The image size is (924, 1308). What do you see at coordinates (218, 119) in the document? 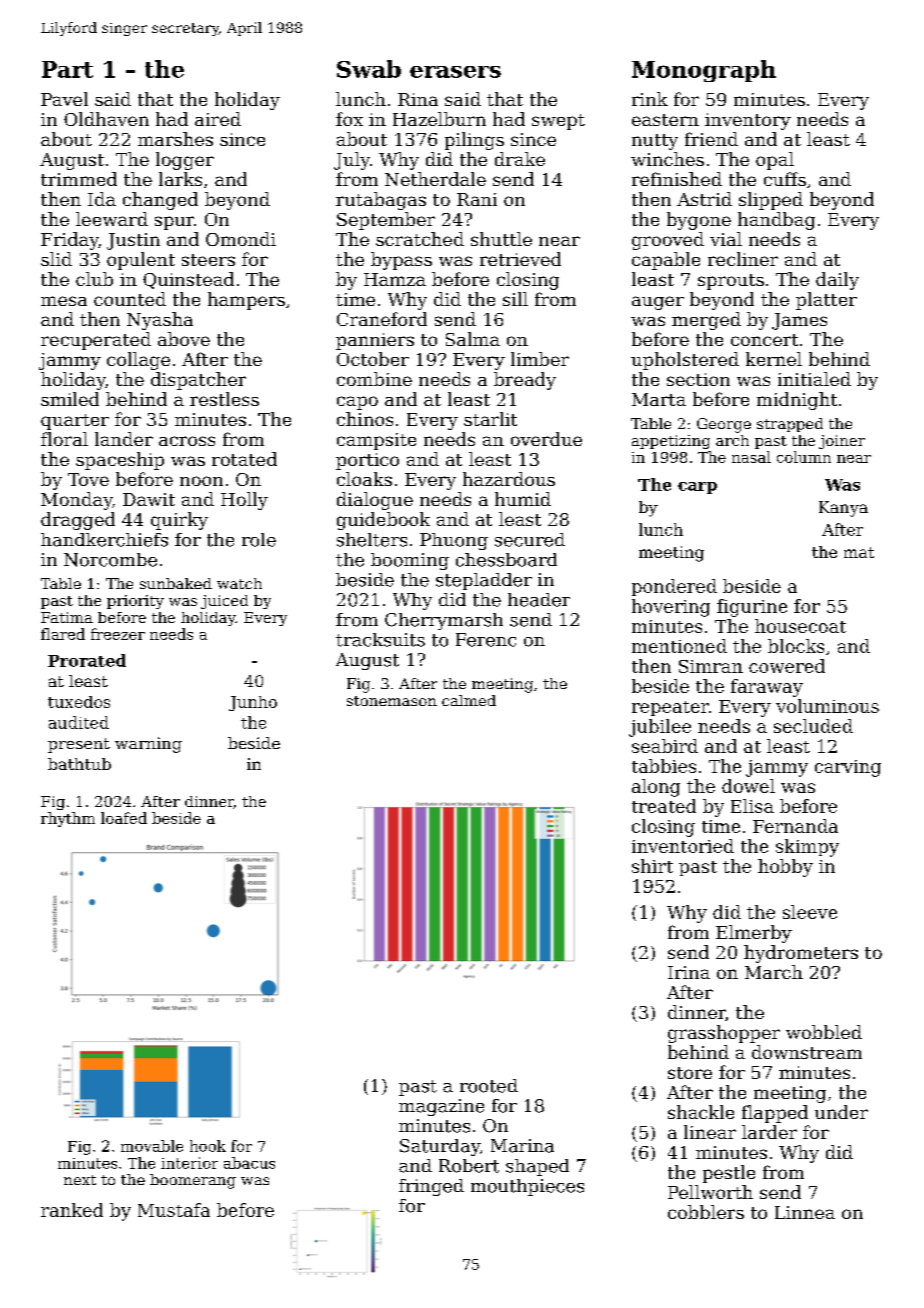
I see `aired` at bounding box center [218, 119].
